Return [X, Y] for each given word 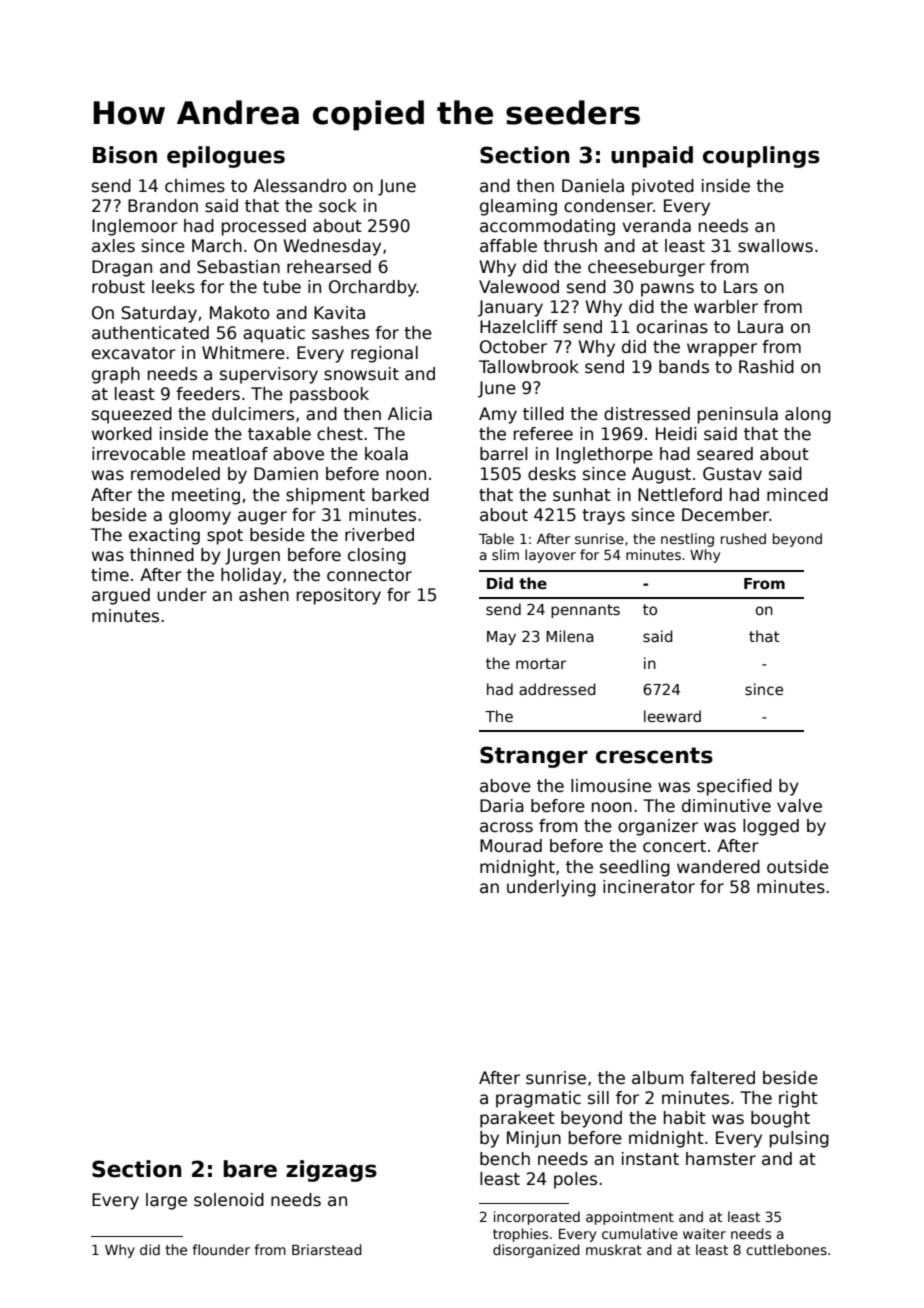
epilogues [226, 157]
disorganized [536, 1251]
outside [798, 867]
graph [116, 375]
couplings [761, 157]
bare [250, 1169]
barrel [503, 454]
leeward [672, 716]
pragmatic [538, 1099]
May [501, 638]
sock [338, 206]
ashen [264, 595]
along [808, 415]
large [166, 1201]
